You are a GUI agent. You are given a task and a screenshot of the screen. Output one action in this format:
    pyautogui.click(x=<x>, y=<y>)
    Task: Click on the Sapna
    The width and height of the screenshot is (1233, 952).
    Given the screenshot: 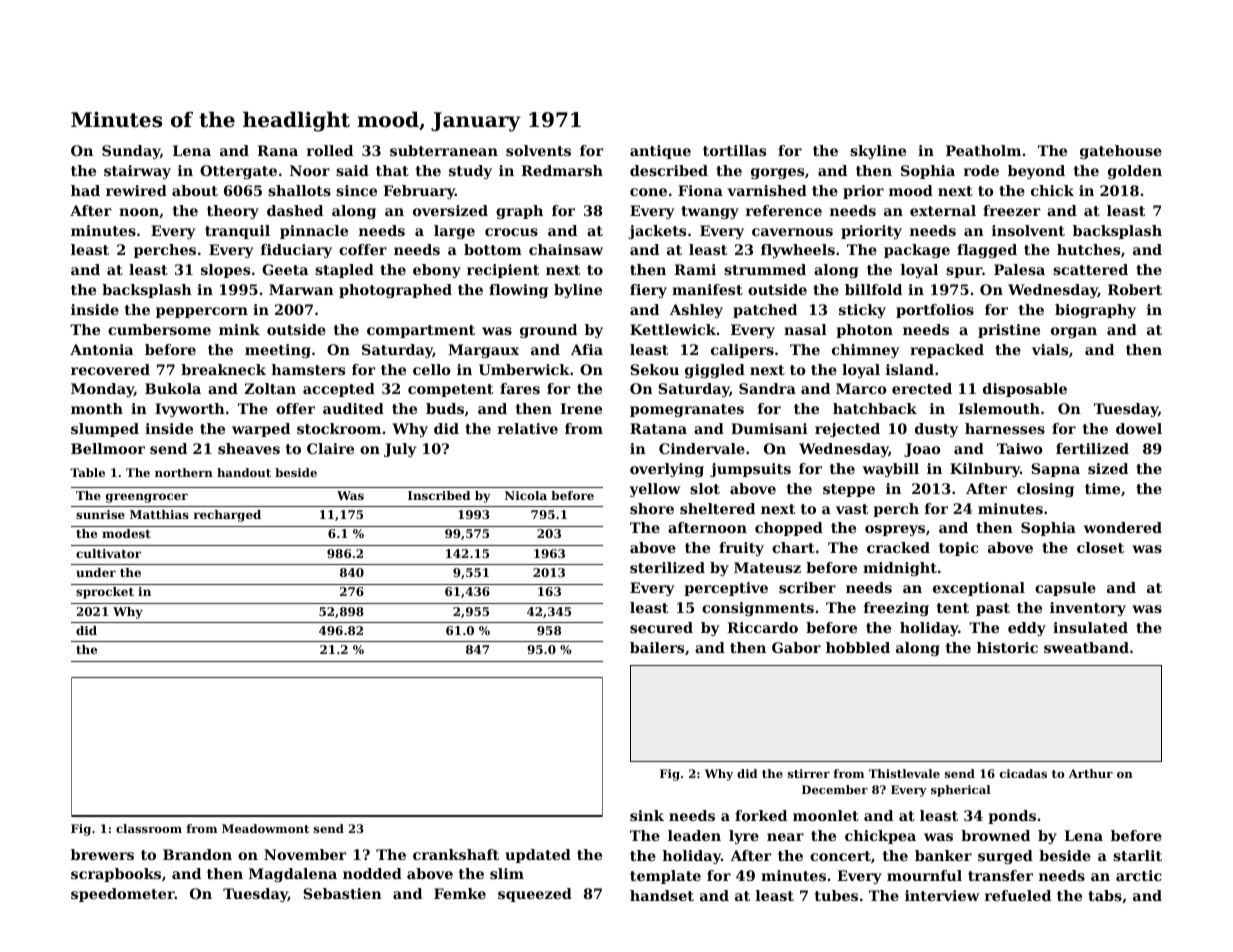 What is the action you would take?
    pyautogui.click(x=1055, y=470)
